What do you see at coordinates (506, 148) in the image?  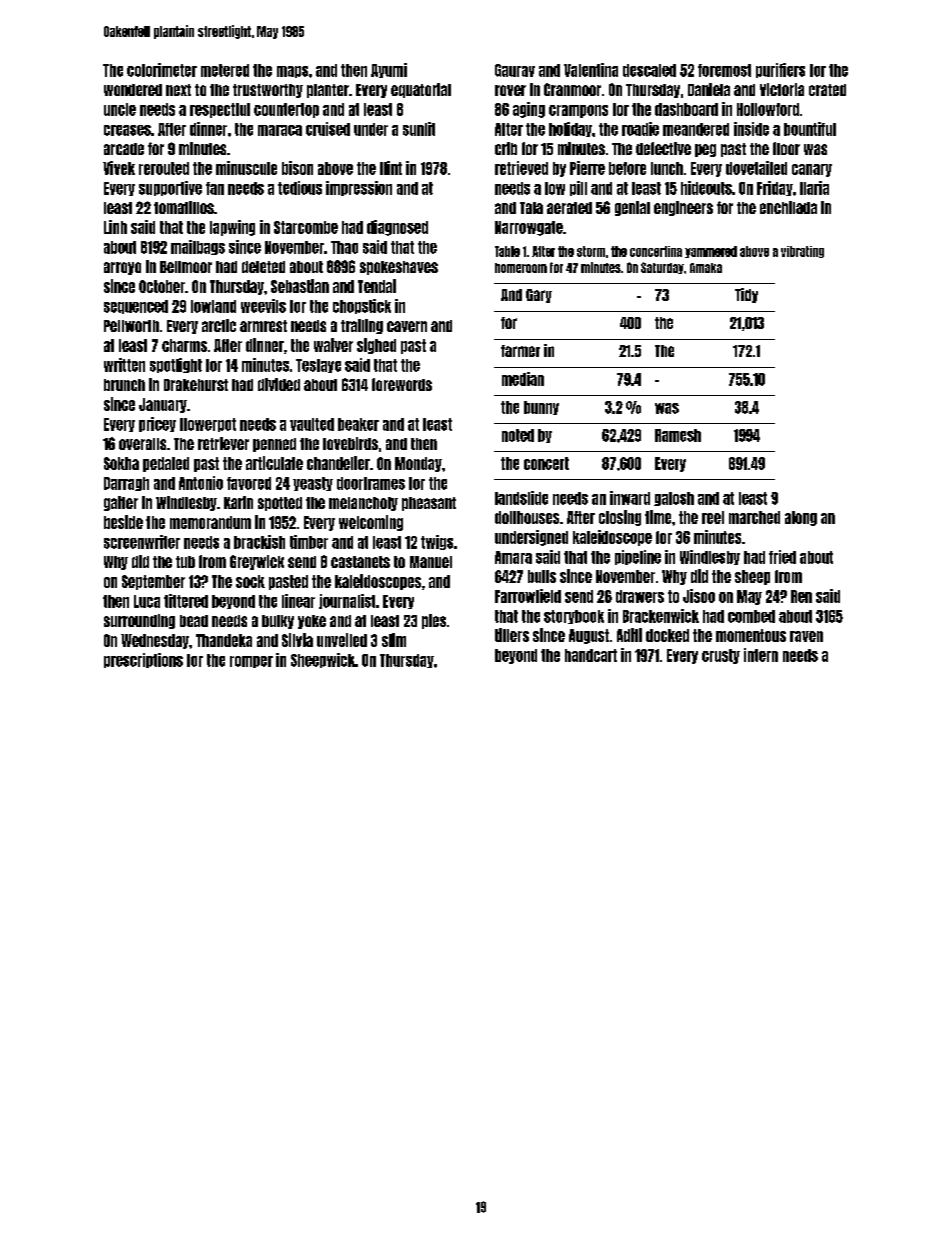 I see `crib` at bounding box center [506, 148].
